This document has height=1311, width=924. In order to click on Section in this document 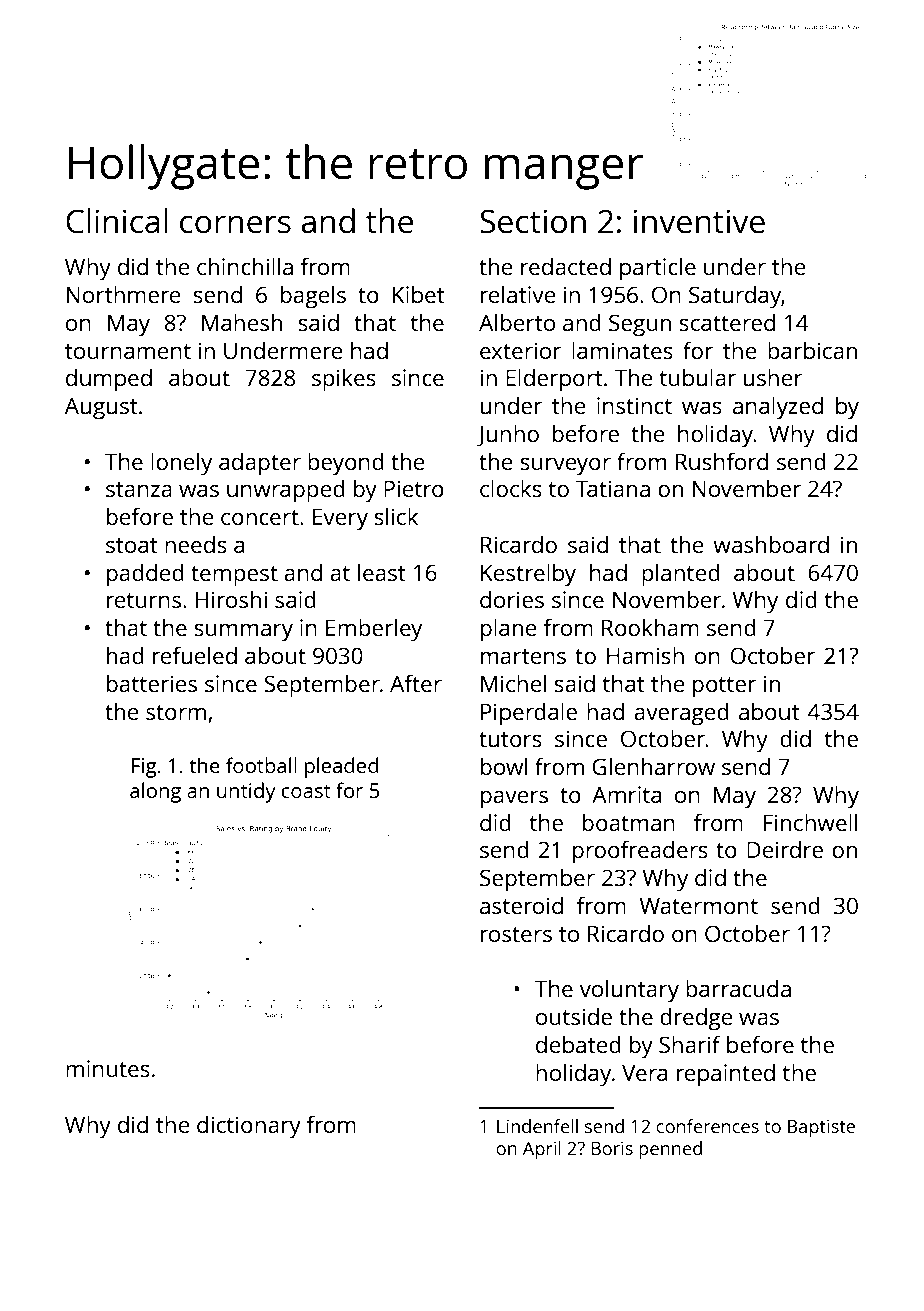, I will do `click(533, 221)`.
